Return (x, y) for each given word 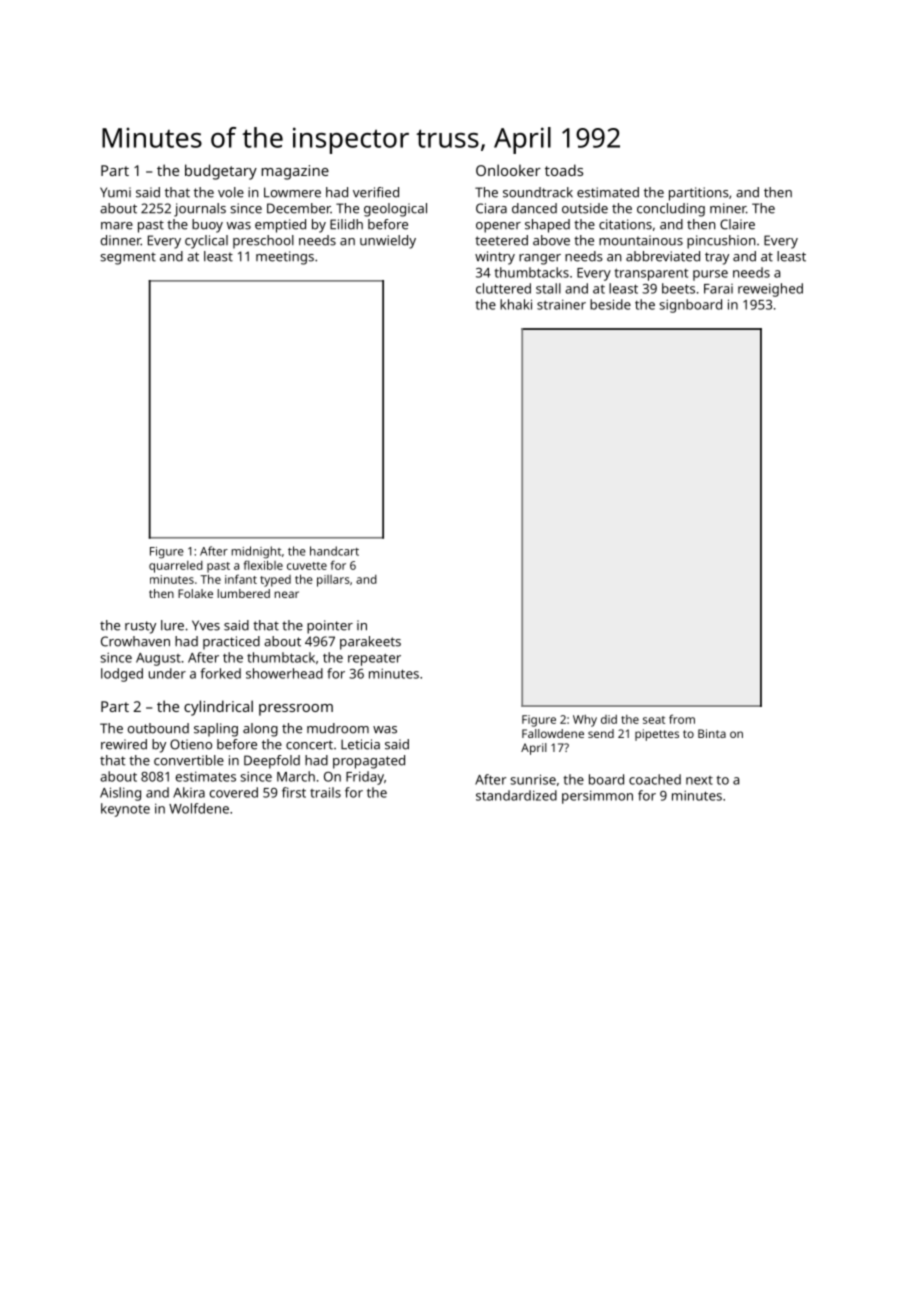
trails (325, 792)
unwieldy (388, 242)
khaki (516, 304)
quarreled (176, 567)
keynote (125, 810)
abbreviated (663, 256)
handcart (334, 551)
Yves (206, 625)
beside (610, 304)
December (299, 208)
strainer (561, 304)
